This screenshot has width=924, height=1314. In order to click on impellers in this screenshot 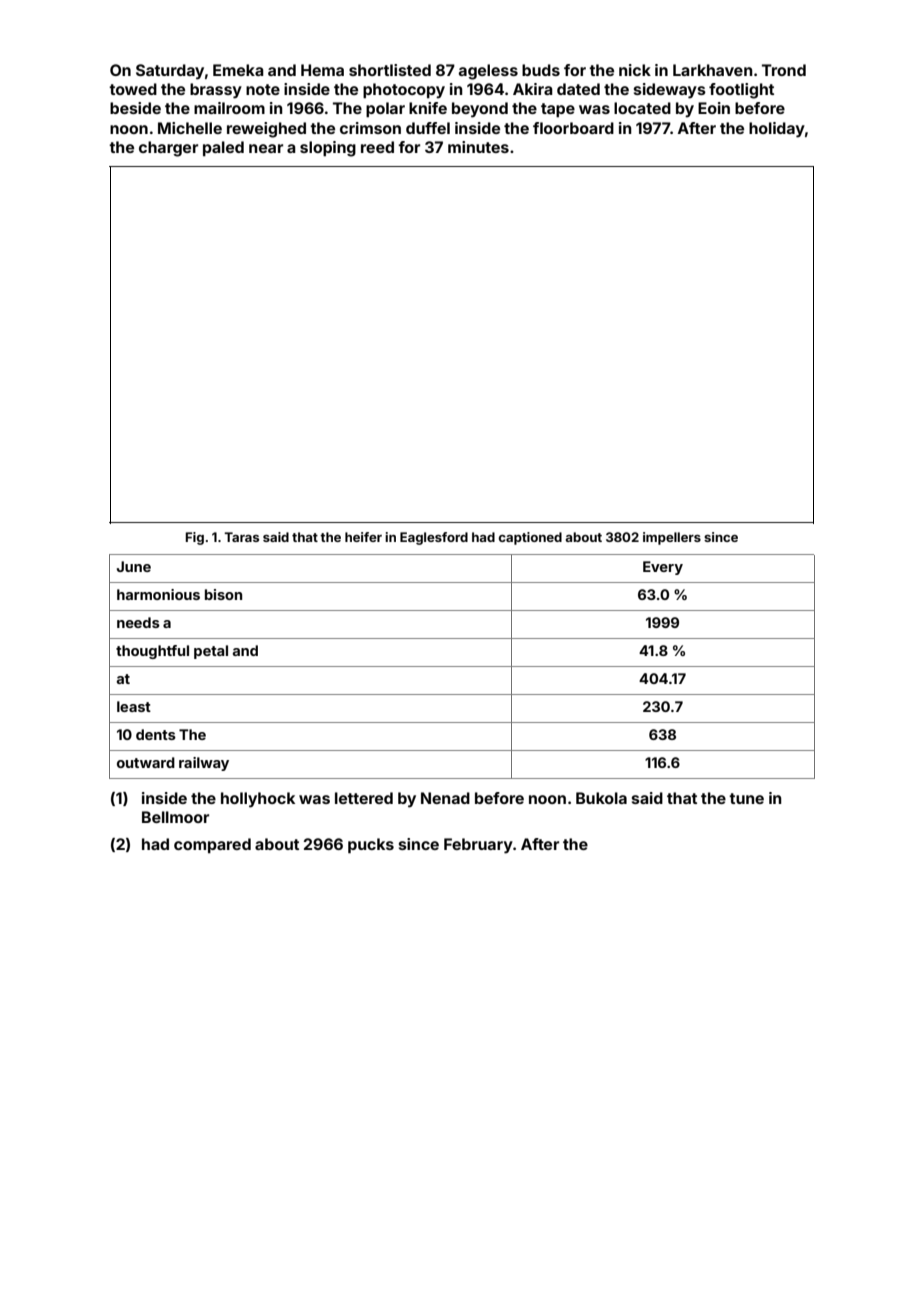, I will do `click(672, 538)`.
